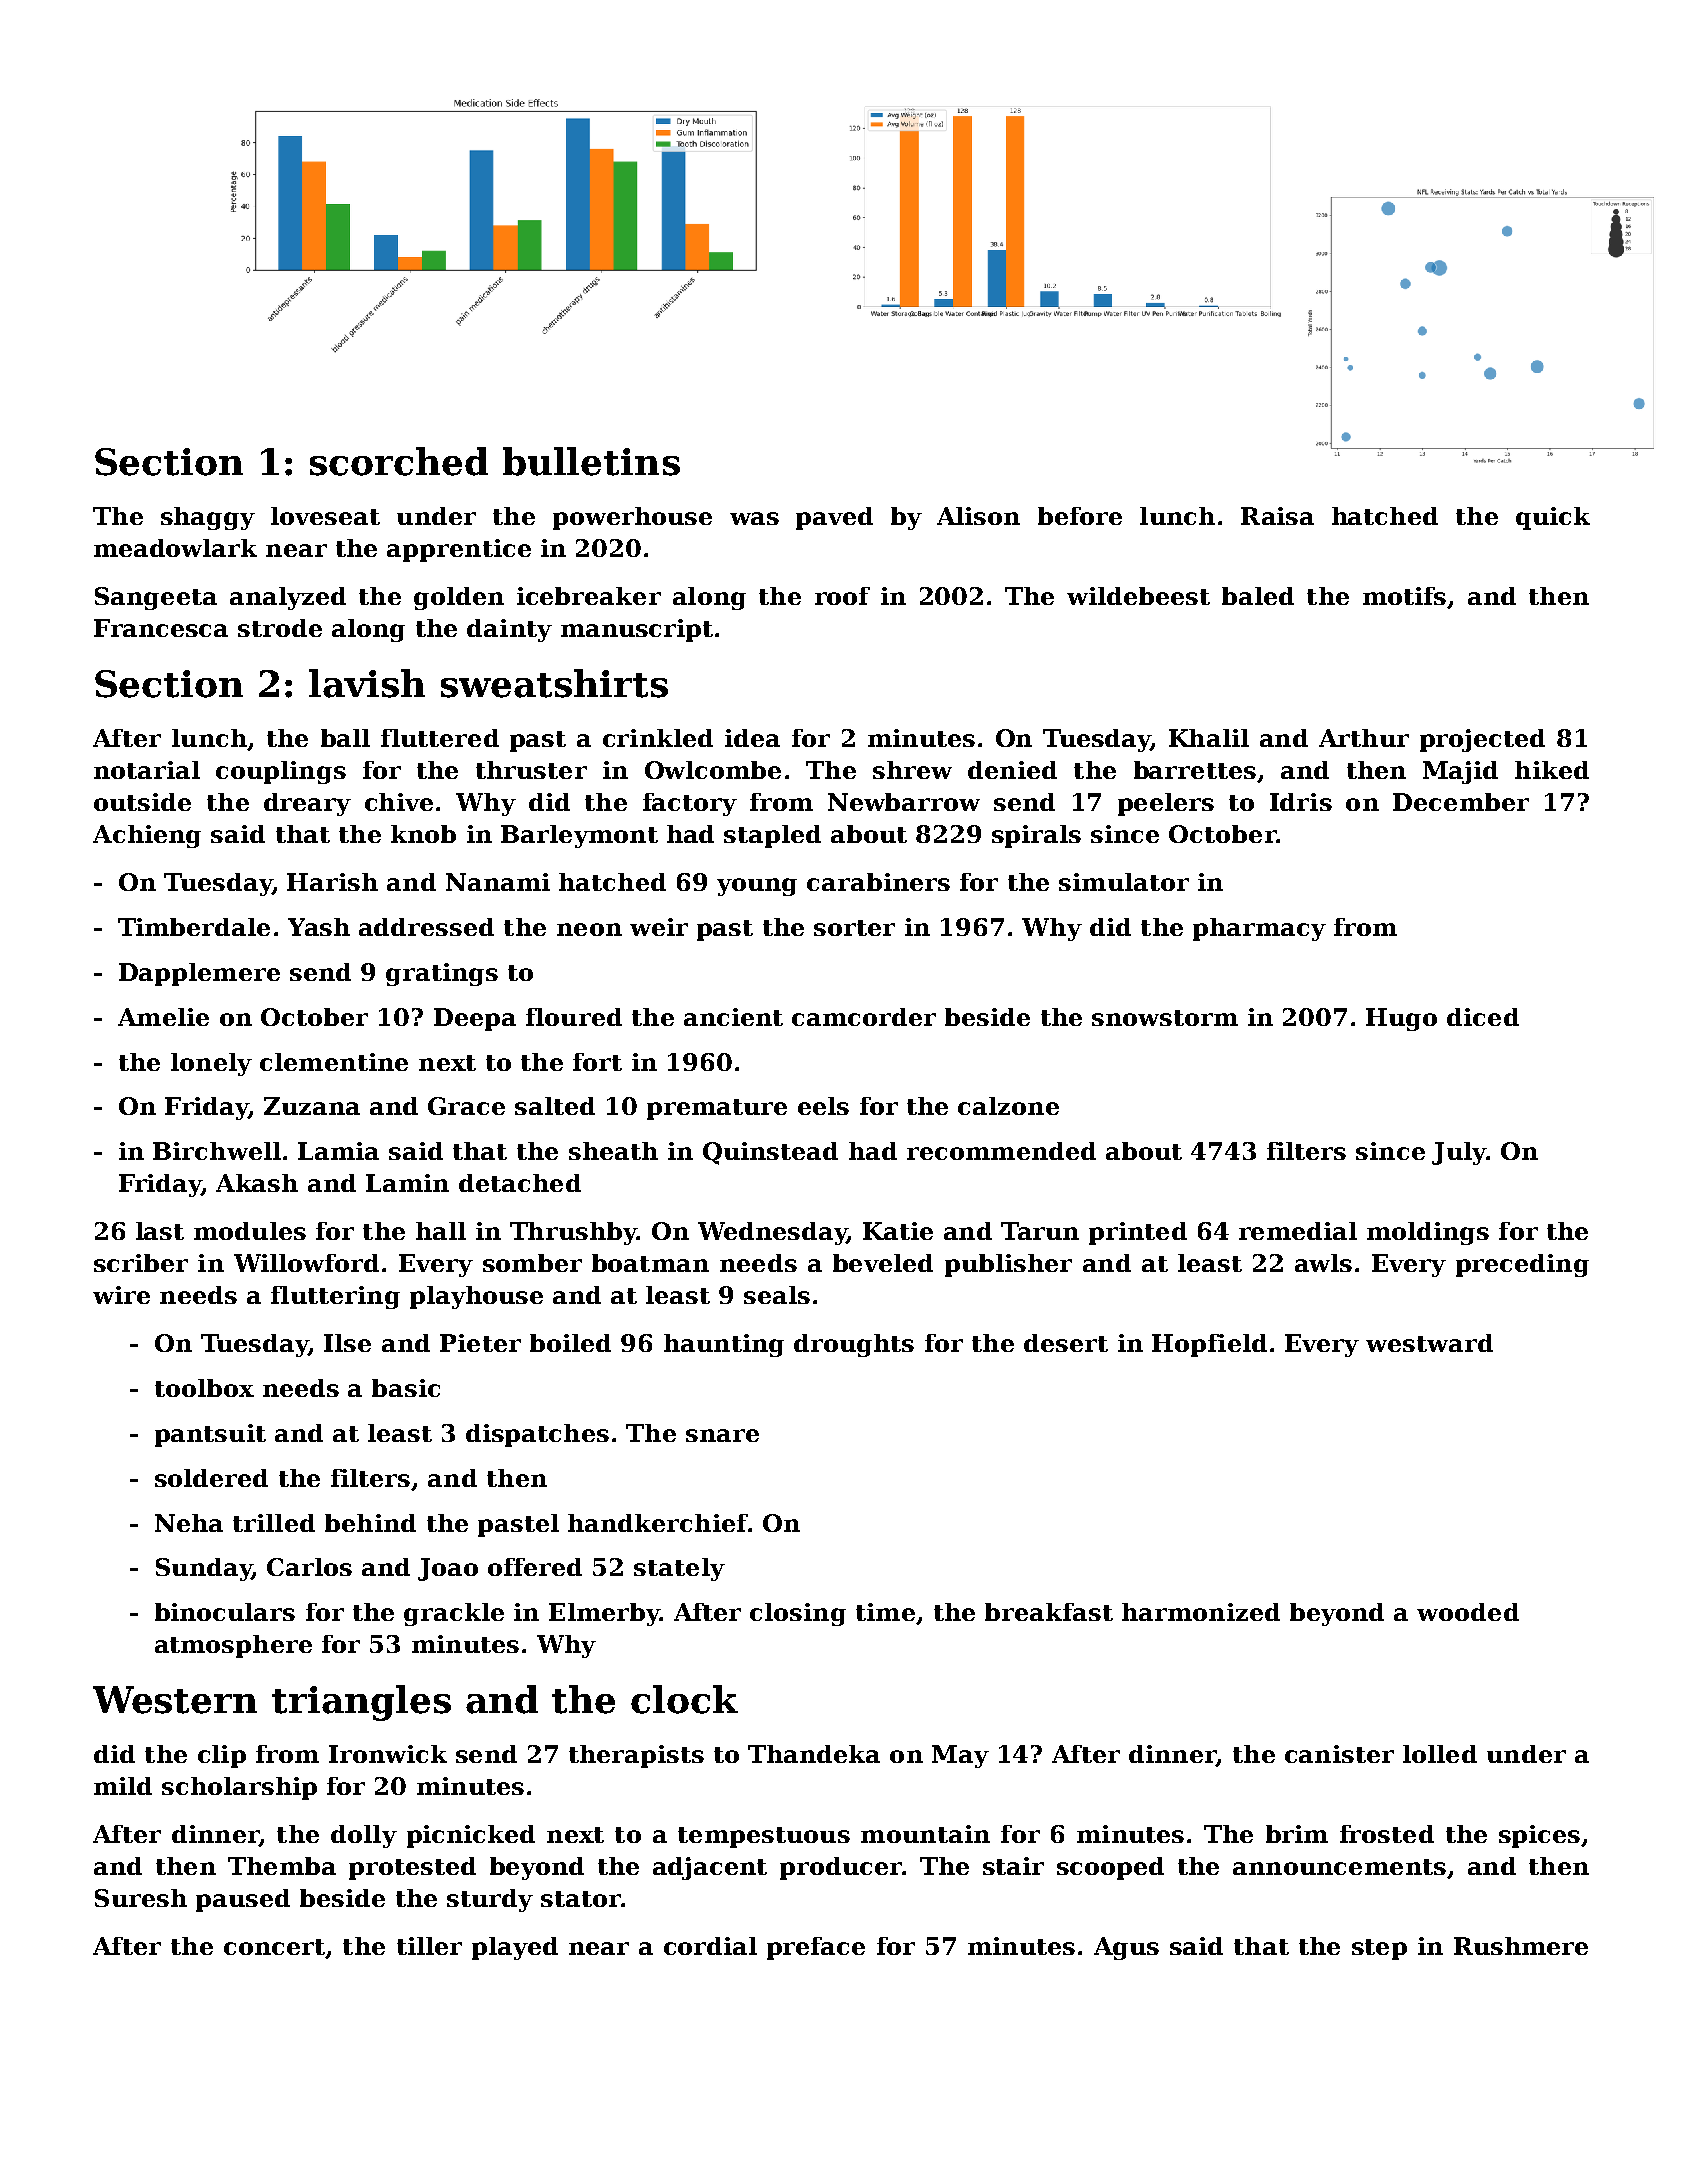 The width and height of the screenshot is (1683, 2178). Describe the element at coordinates (1428, 1233) in the screenshot. I see `moldings` at that location.
